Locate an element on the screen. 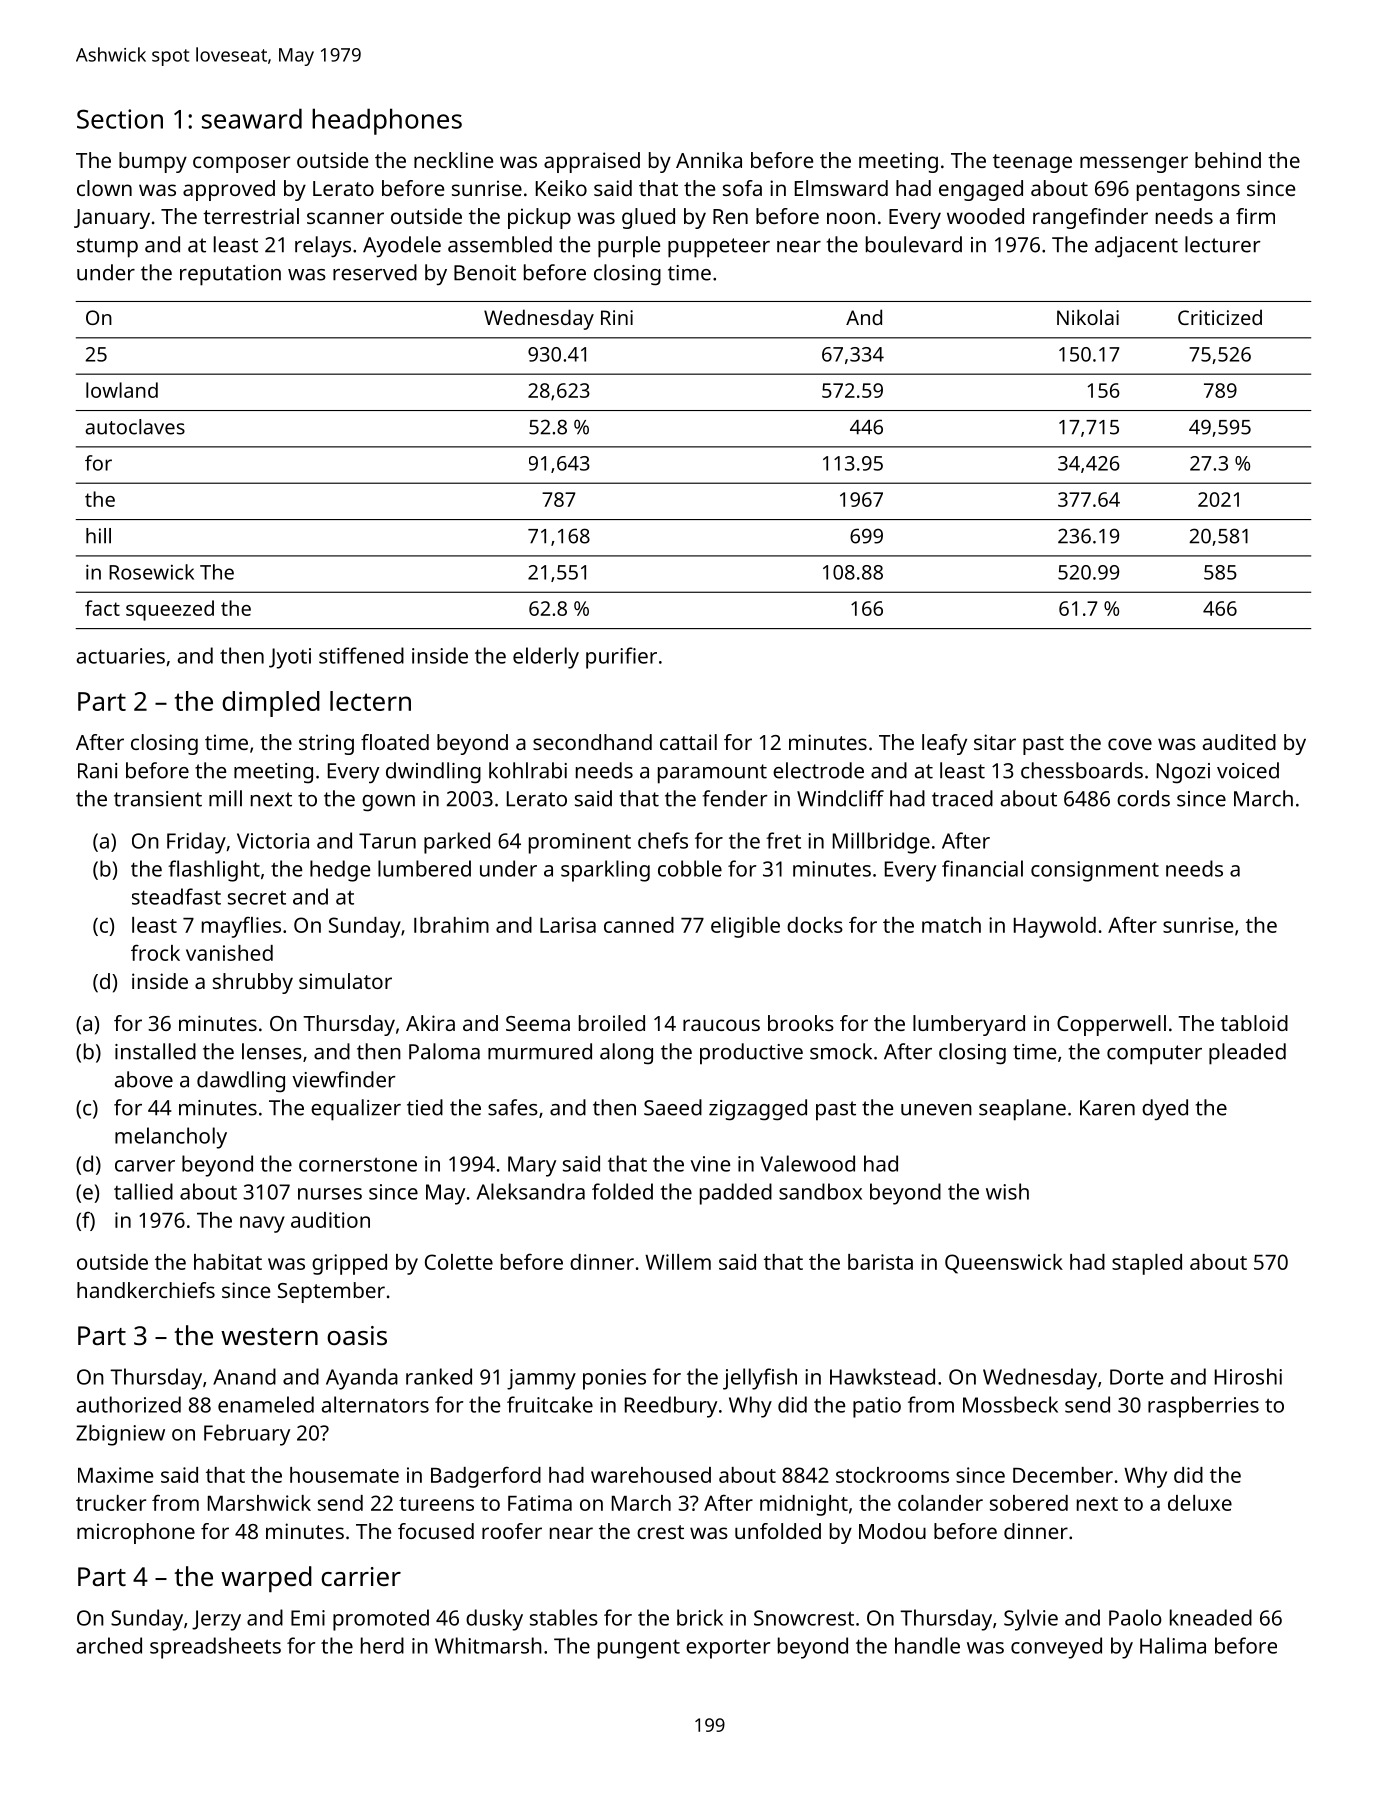 The image size is (1387, 1795). teenage is located at coordinates (1032, 163).
